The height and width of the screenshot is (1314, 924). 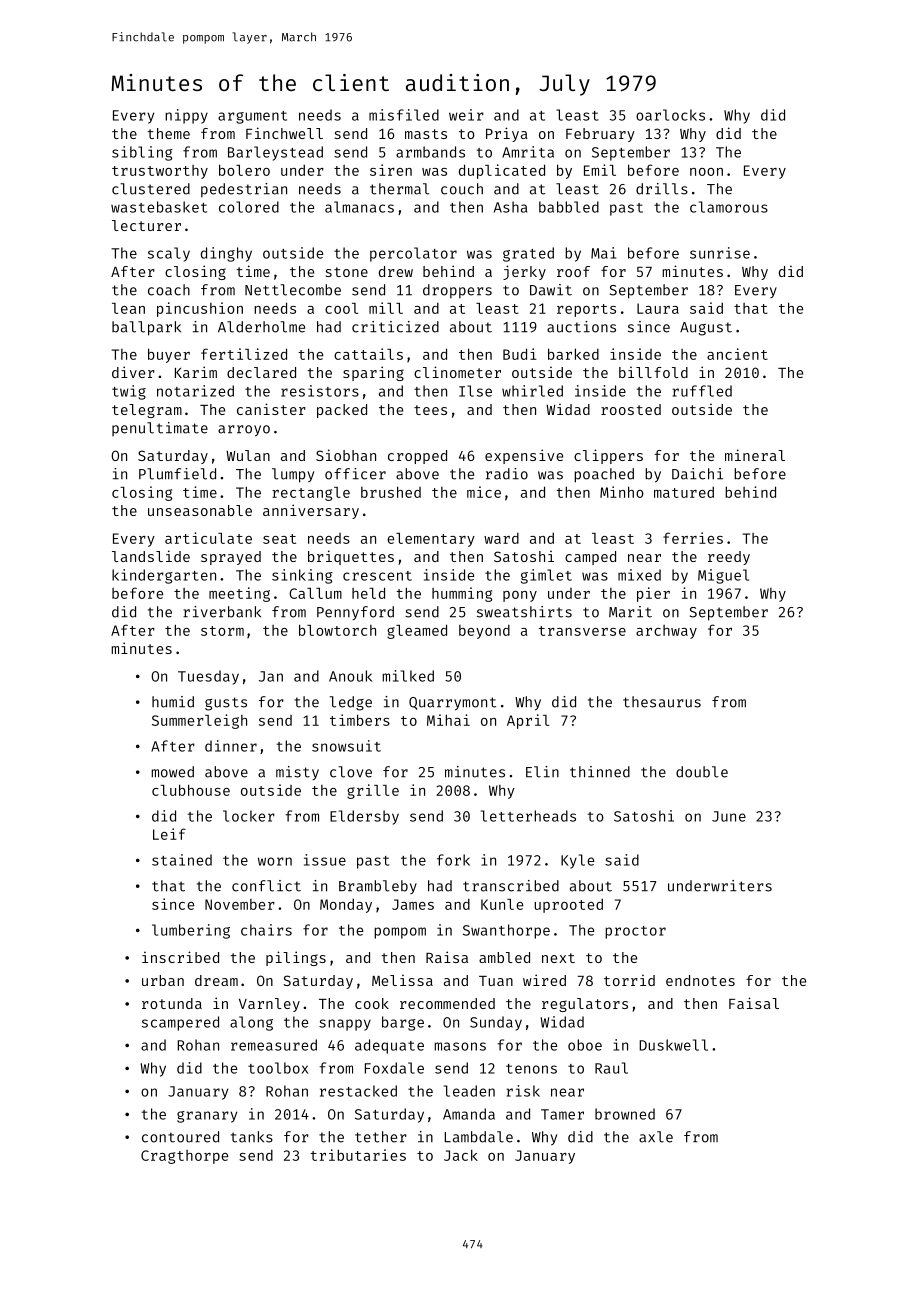 I want to click on billfold, so click(x=653, y=372).
